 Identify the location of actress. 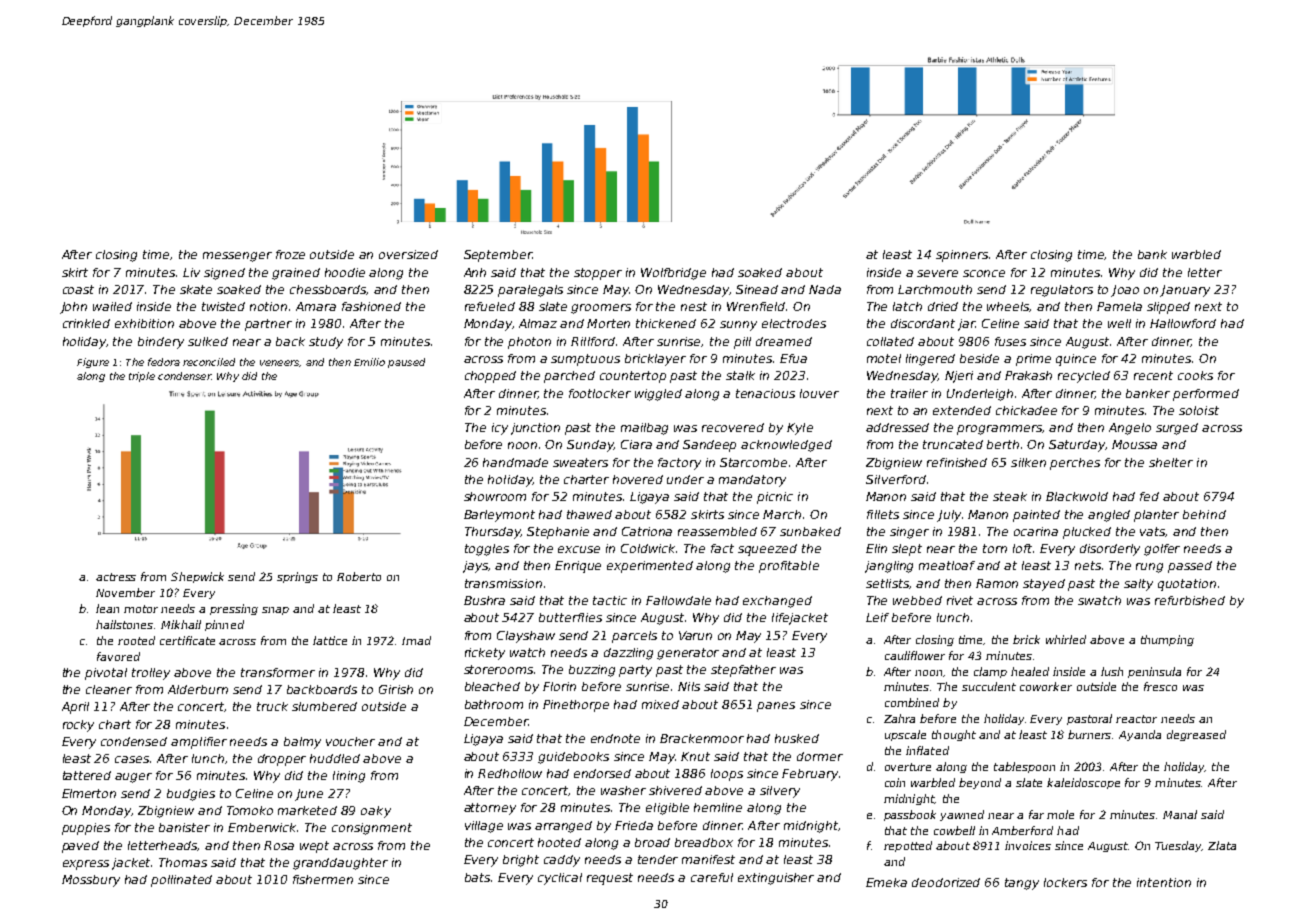
(116, 577).
